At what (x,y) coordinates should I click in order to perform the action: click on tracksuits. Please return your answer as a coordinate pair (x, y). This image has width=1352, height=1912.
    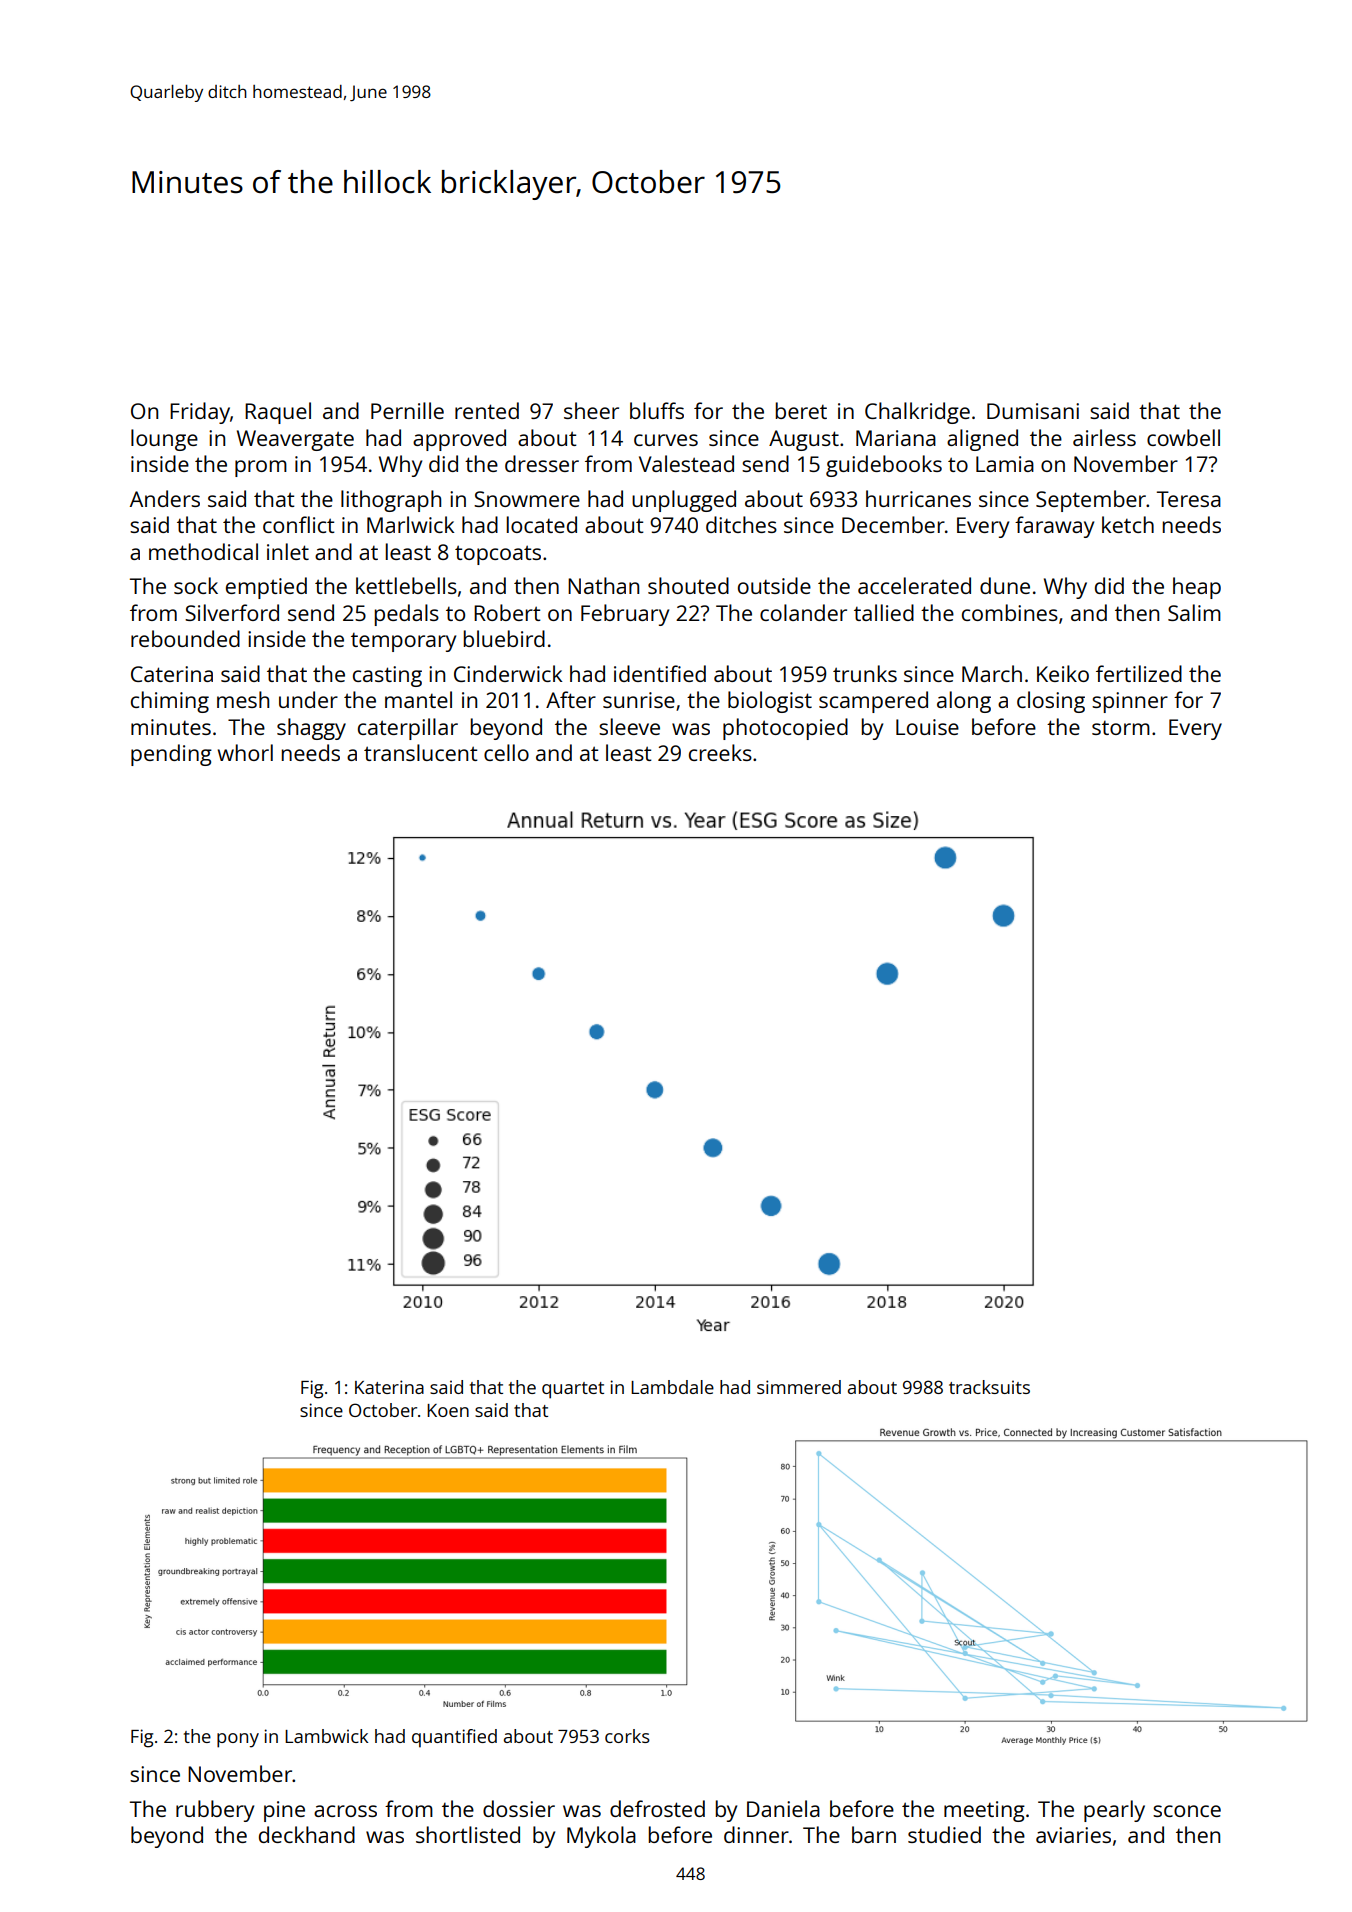
    Looking at the image, I should click on (989, 1387).
